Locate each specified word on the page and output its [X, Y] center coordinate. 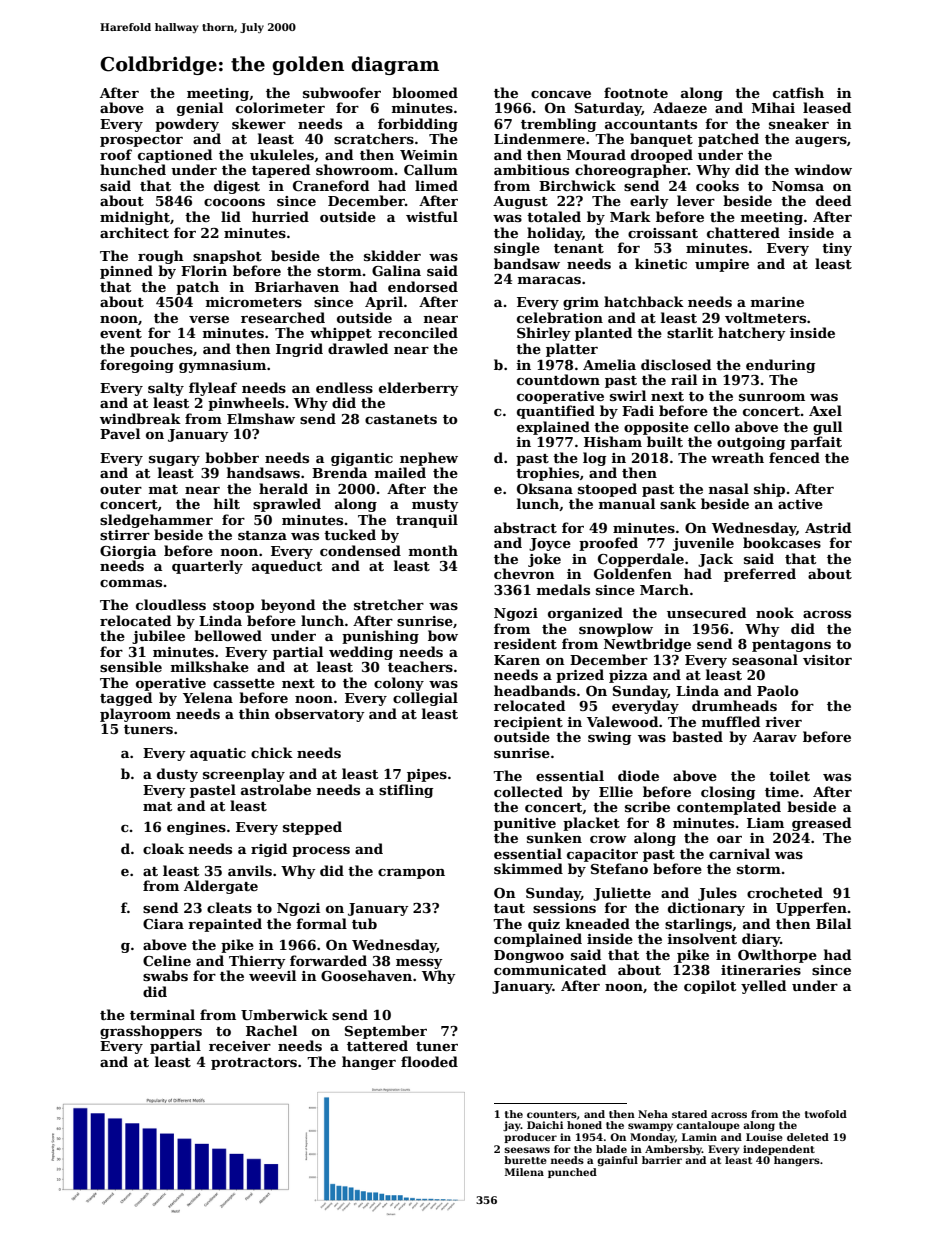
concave [561, 94]
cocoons [234, 202]
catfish [798, 92]
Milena [524, 1172]
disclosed [676, 364]
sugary [174, 461]
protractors [254, 1064]
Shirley [544, 334]
